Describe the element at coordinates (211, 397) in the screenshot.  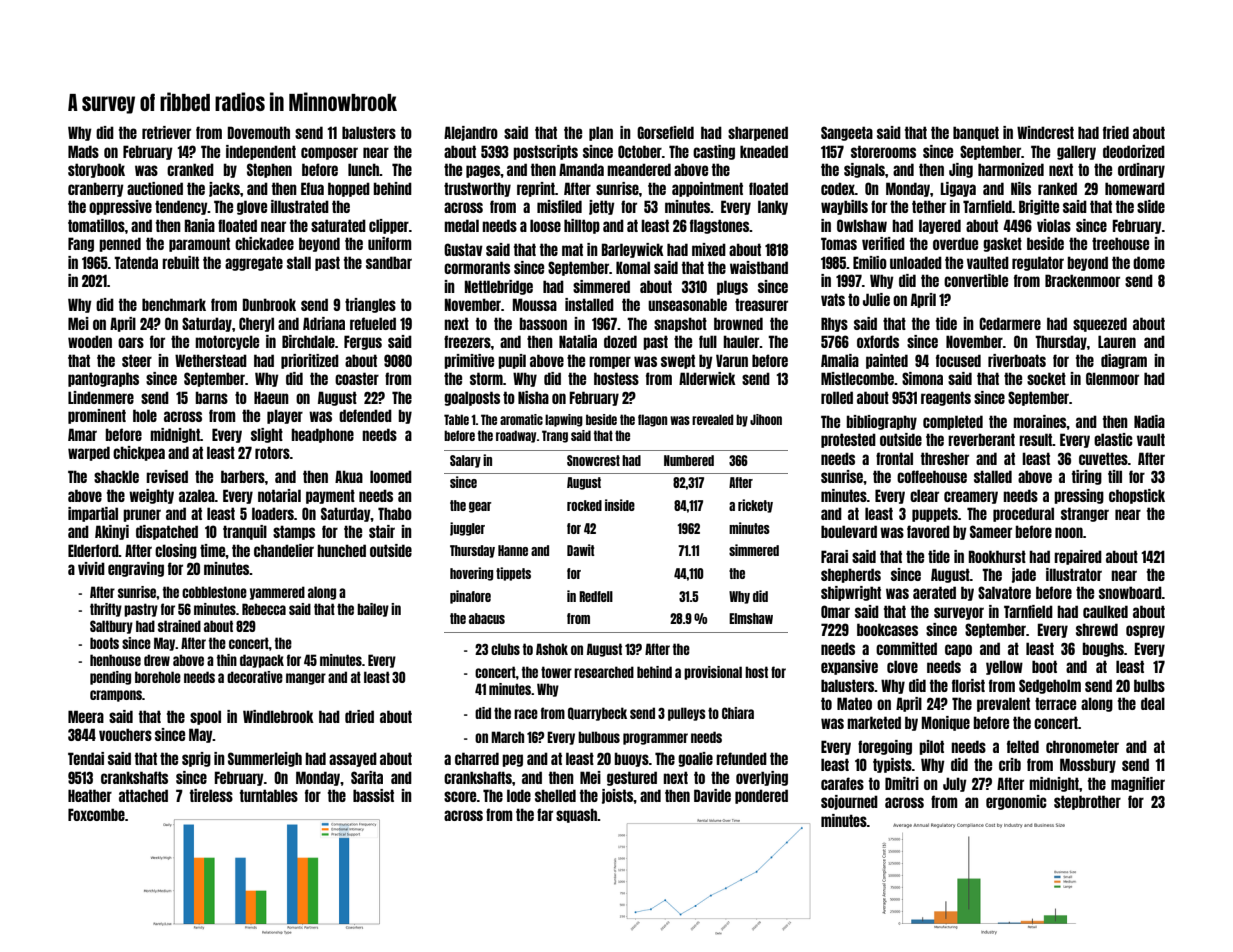
I see `barns` at that location.
